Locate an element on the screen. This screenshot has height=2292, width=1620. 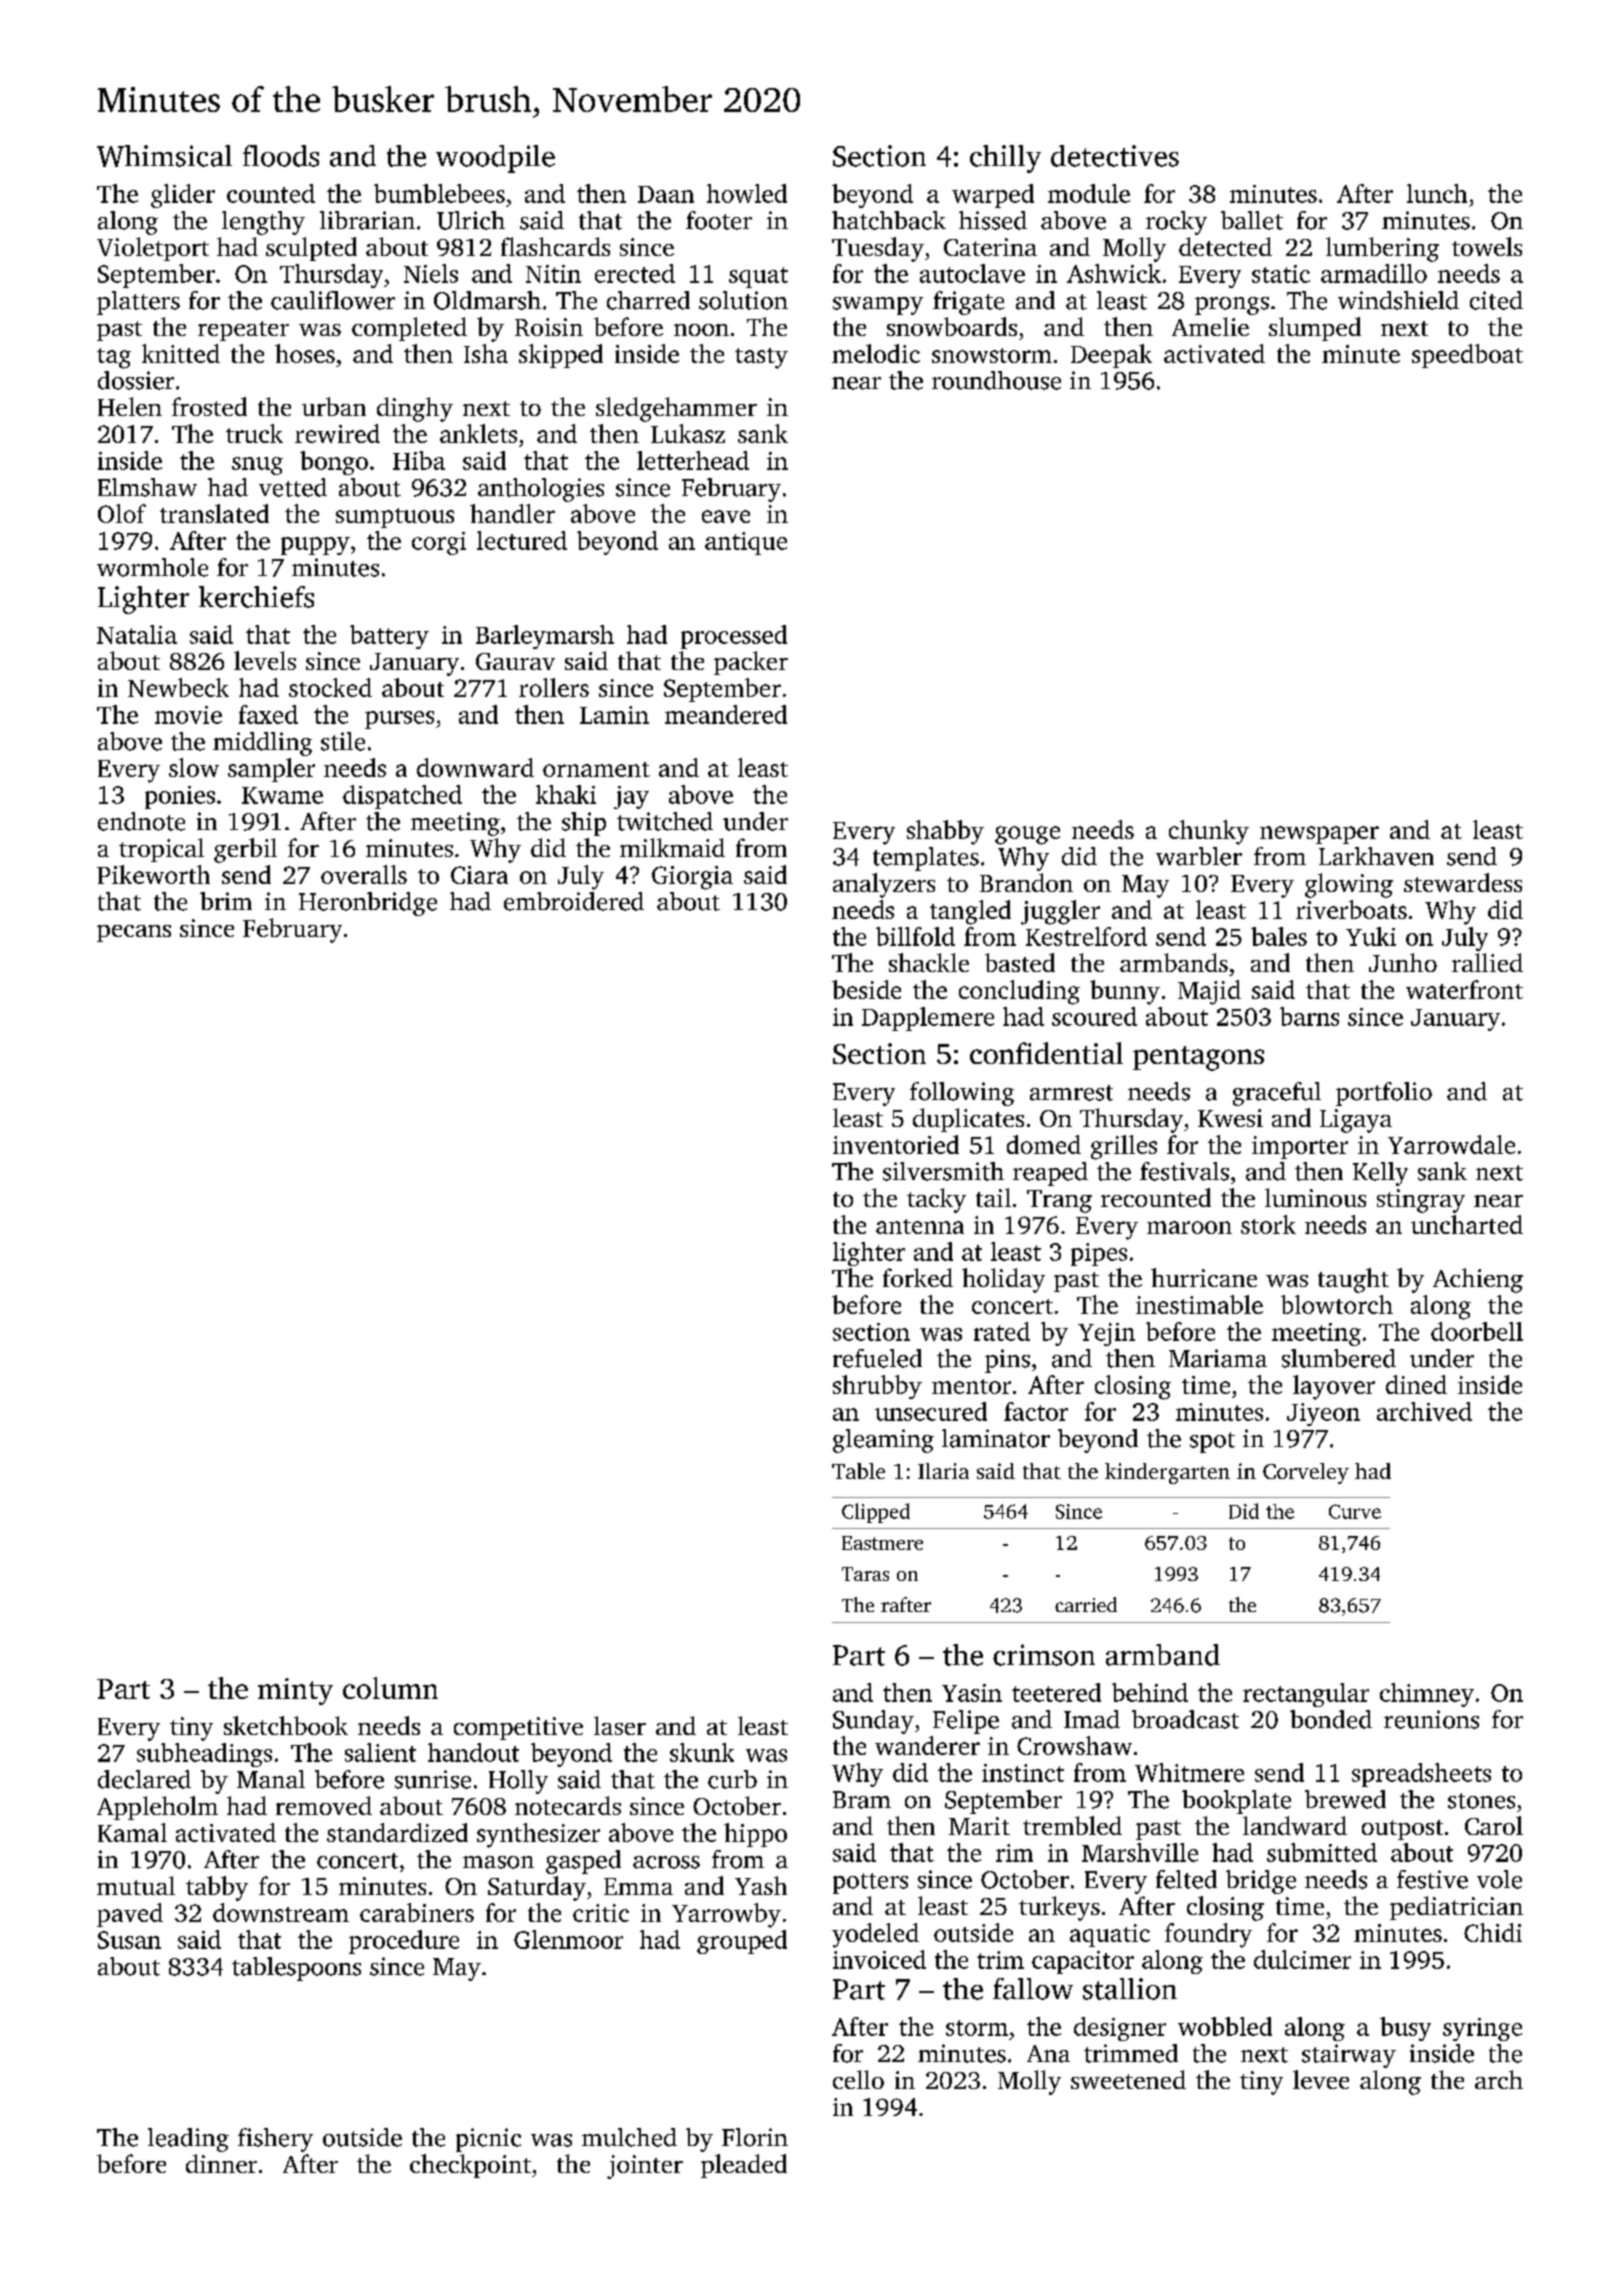
floods is located at coordinates (281, 156).
